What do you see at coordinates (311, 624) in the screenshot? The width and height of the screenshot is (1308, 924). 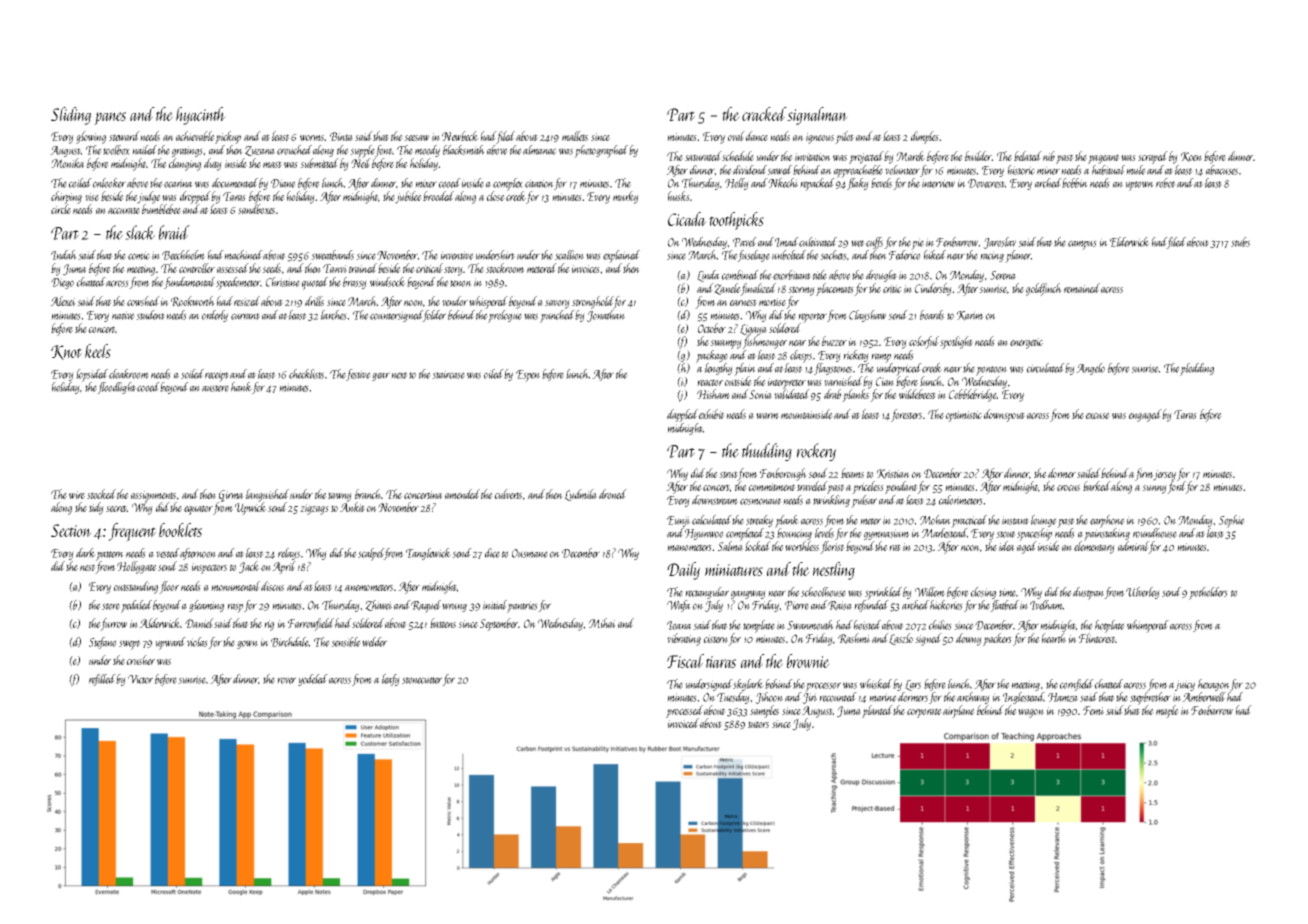 I see `Farrowfield` at bounding box center [311, 624].
